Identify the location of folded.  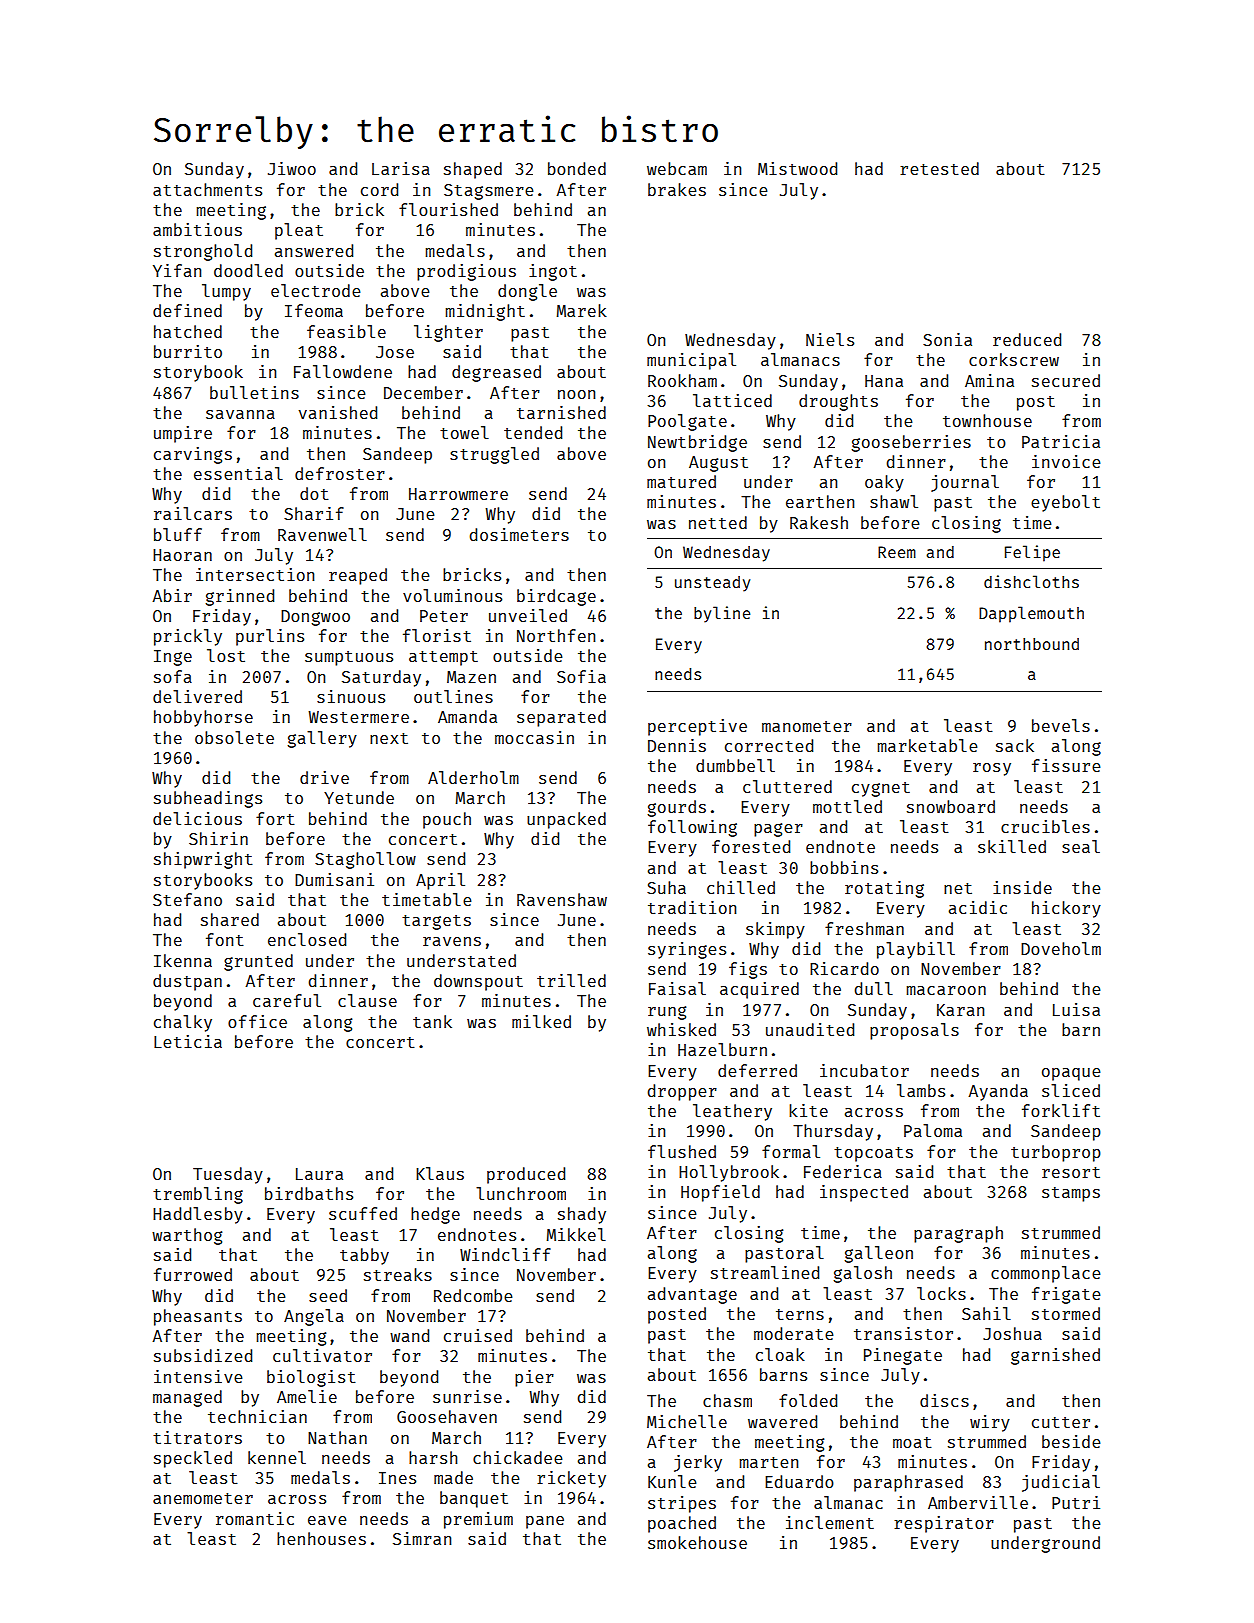
(808, 1400).
